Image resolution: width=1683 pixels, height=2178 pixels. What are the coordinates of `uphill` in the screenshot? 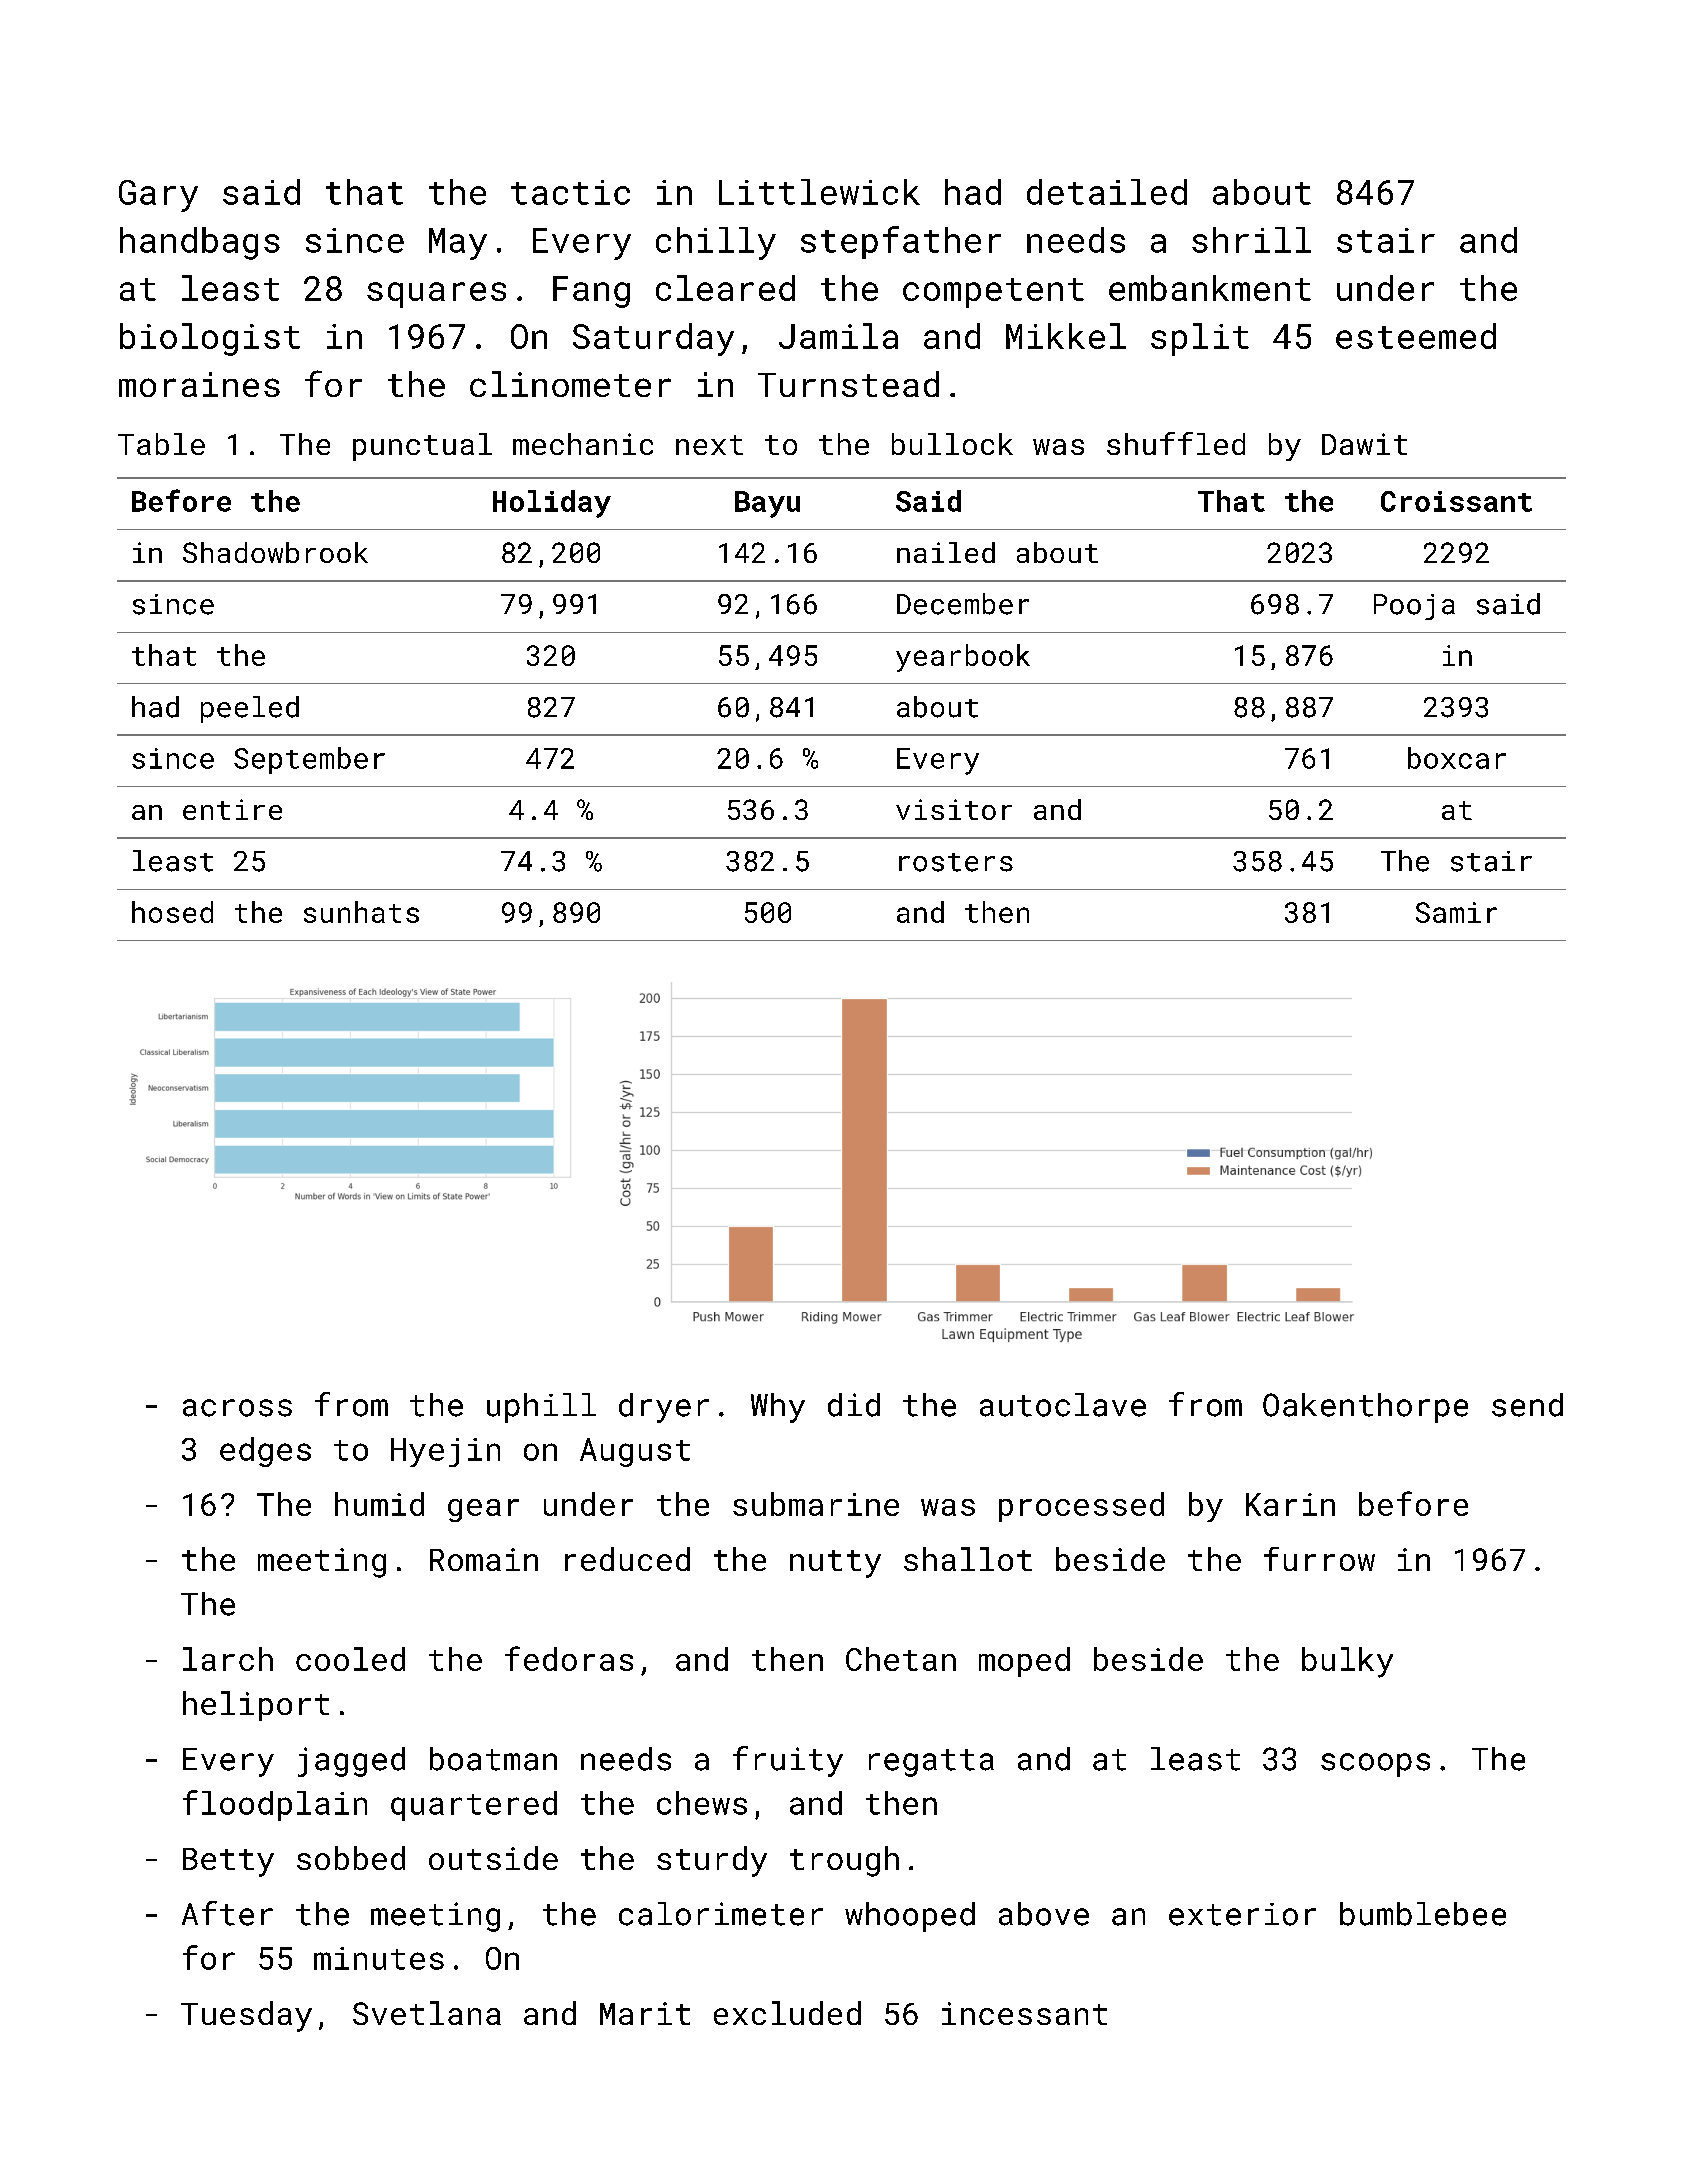 It's located at (541, 1408).
